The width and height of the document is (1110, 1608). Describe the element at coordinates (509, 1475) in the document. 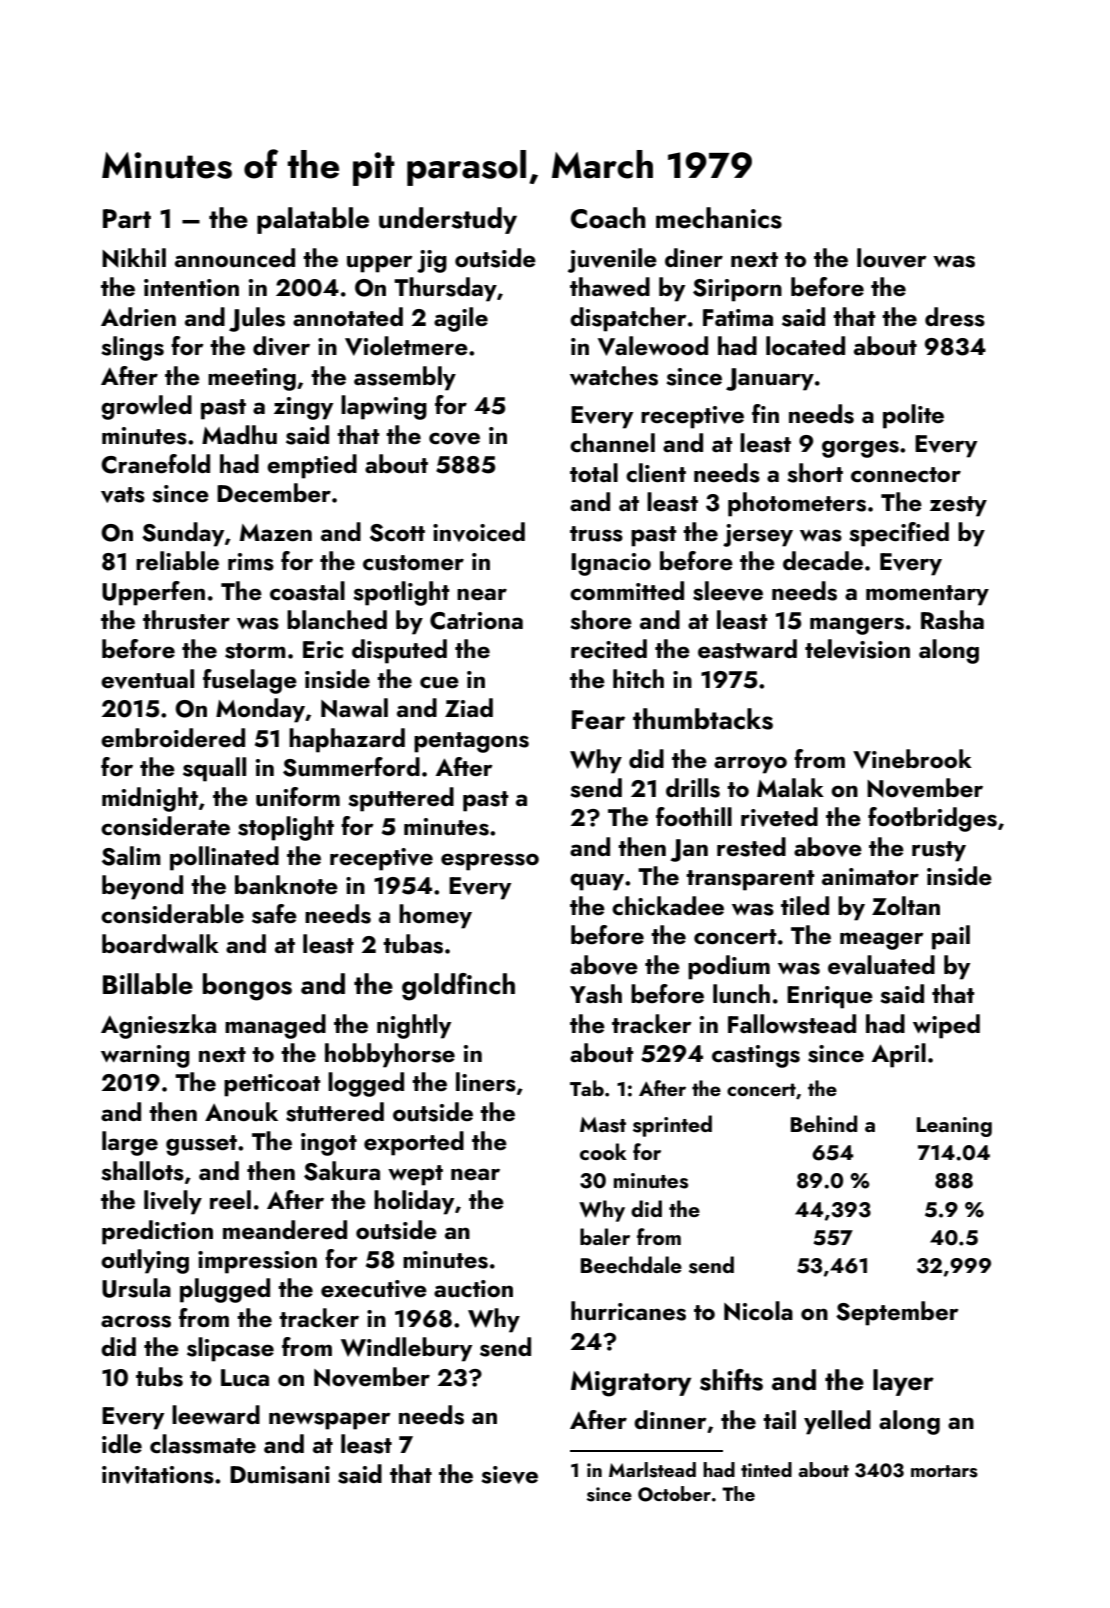

I see `sieve` at that location.
